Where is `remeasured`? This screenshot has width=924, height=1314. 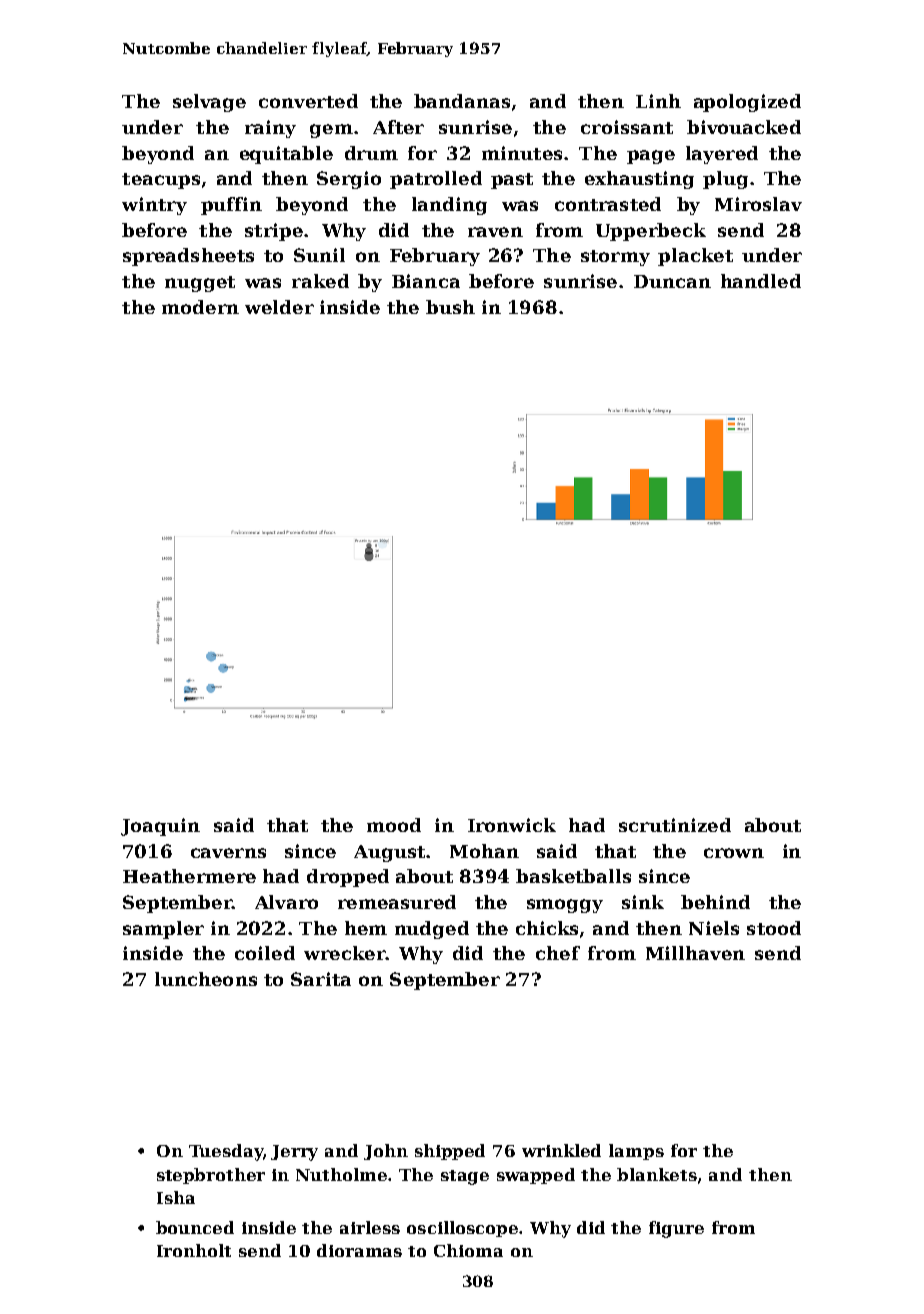 remeasured is located at coordinates (397, 902).
